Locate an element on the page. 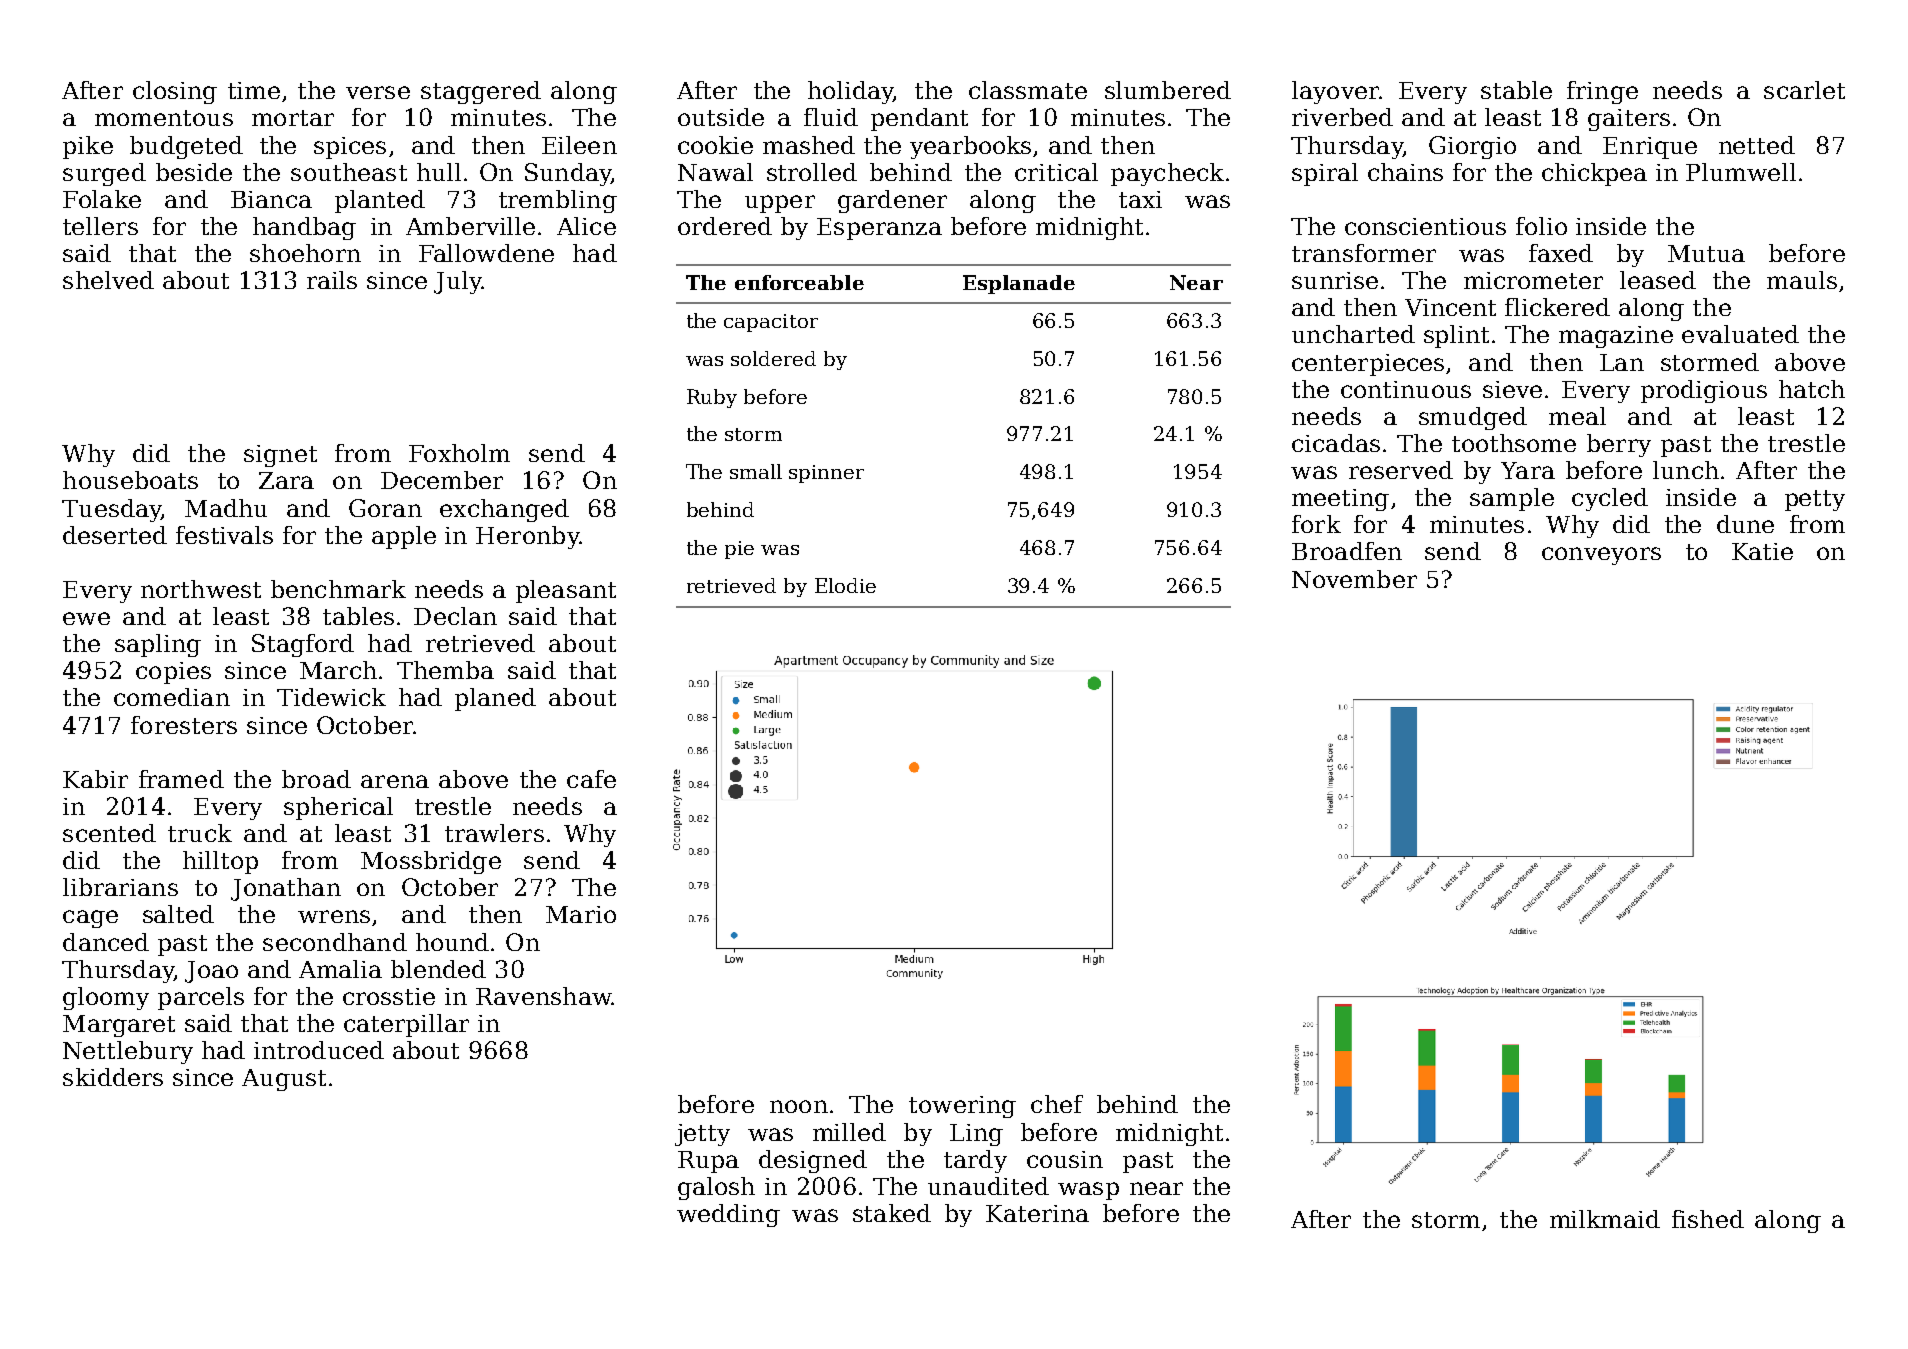 The width and height of the image is (1908, 1349). fished is located at coordinates (1708, 1219).
